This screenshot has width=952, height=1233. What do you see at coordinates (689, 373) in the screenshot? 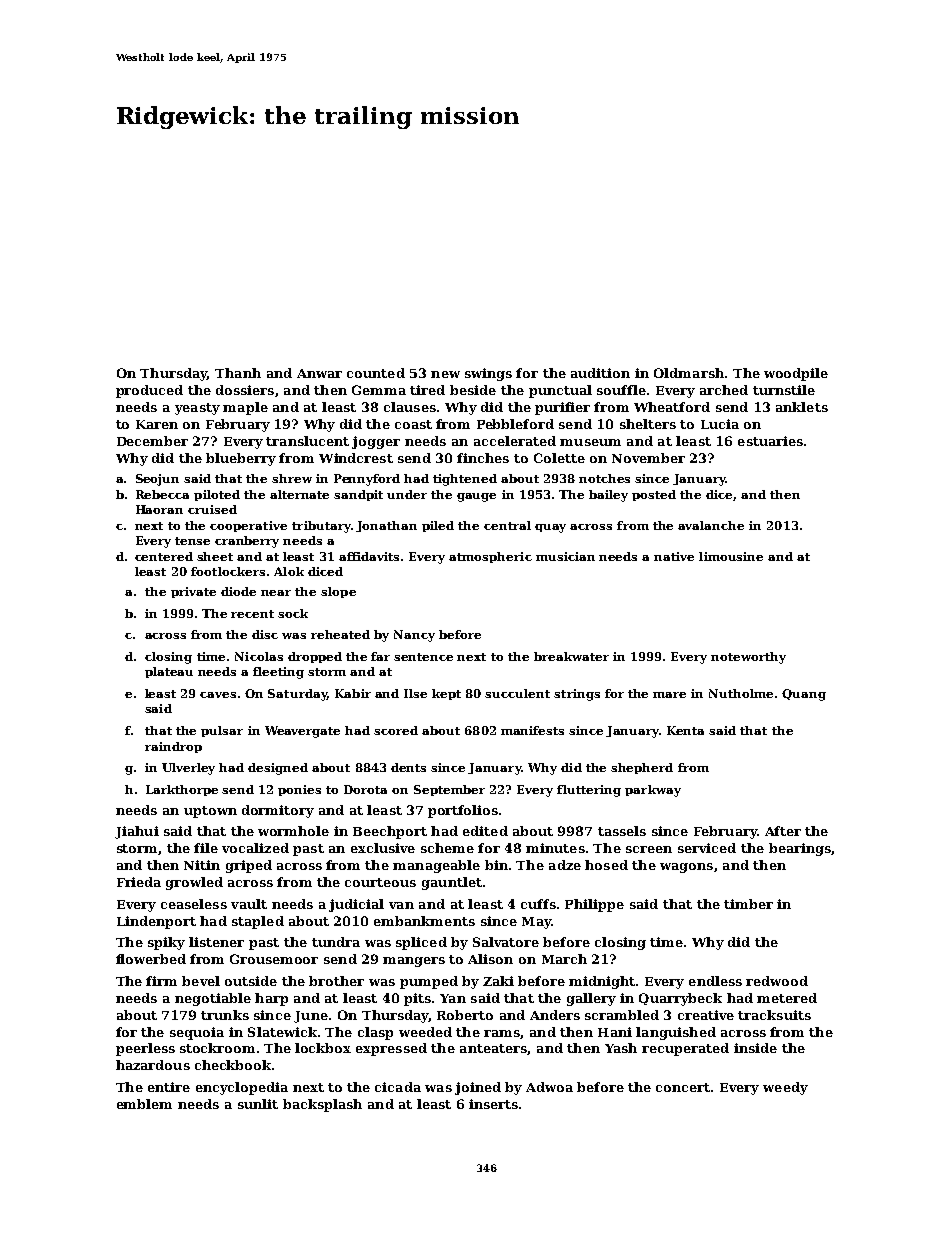
I see `Oldmarsh` at bounding box center [689, 373].
